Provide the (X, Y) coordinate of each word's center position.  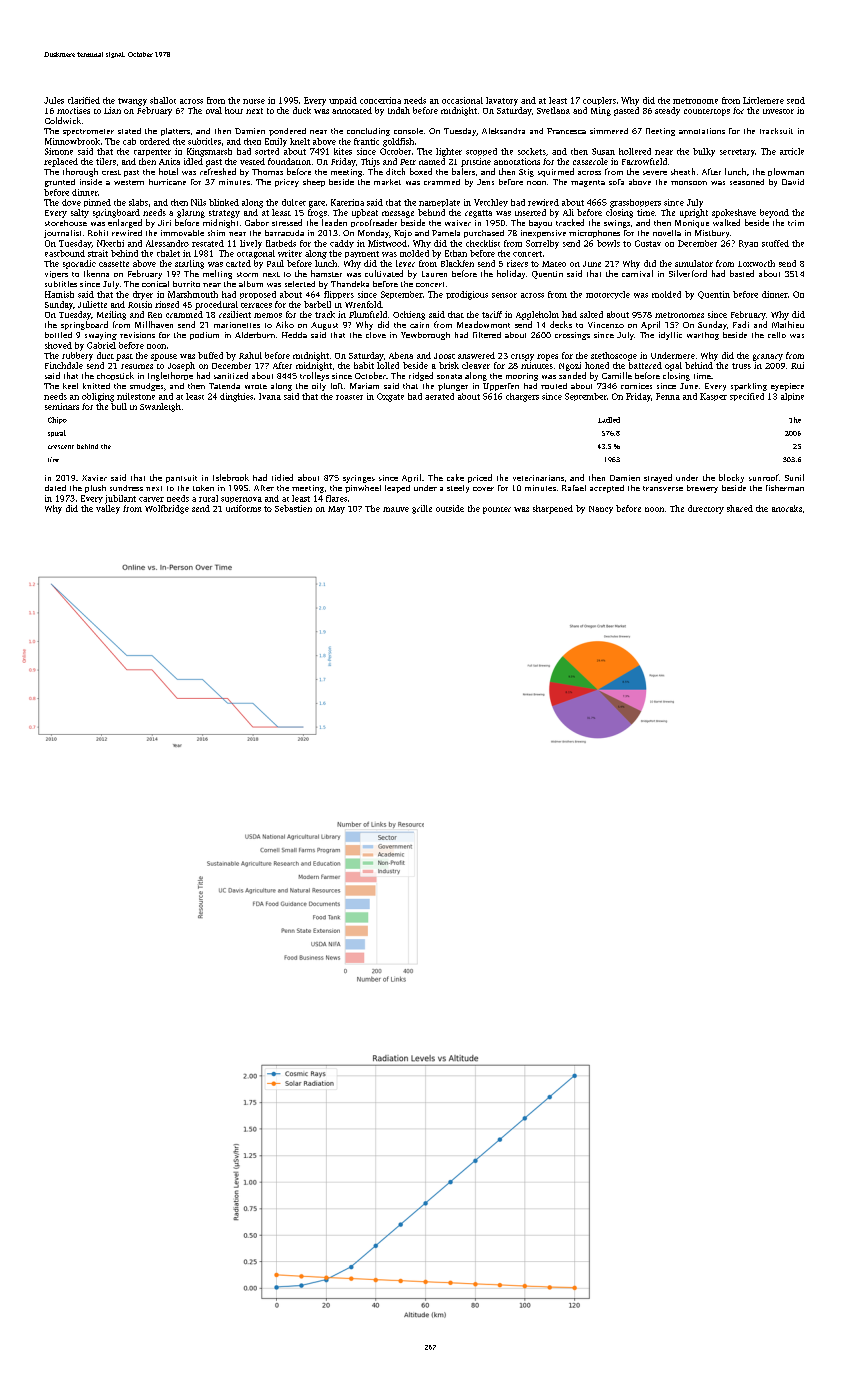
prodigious (467, 295)
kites (343, 151)
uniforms (243, 508)
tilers (106, 161)
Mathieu (788, 324)
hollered (635, 151)
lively (251, 244)
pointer (497, 510)
